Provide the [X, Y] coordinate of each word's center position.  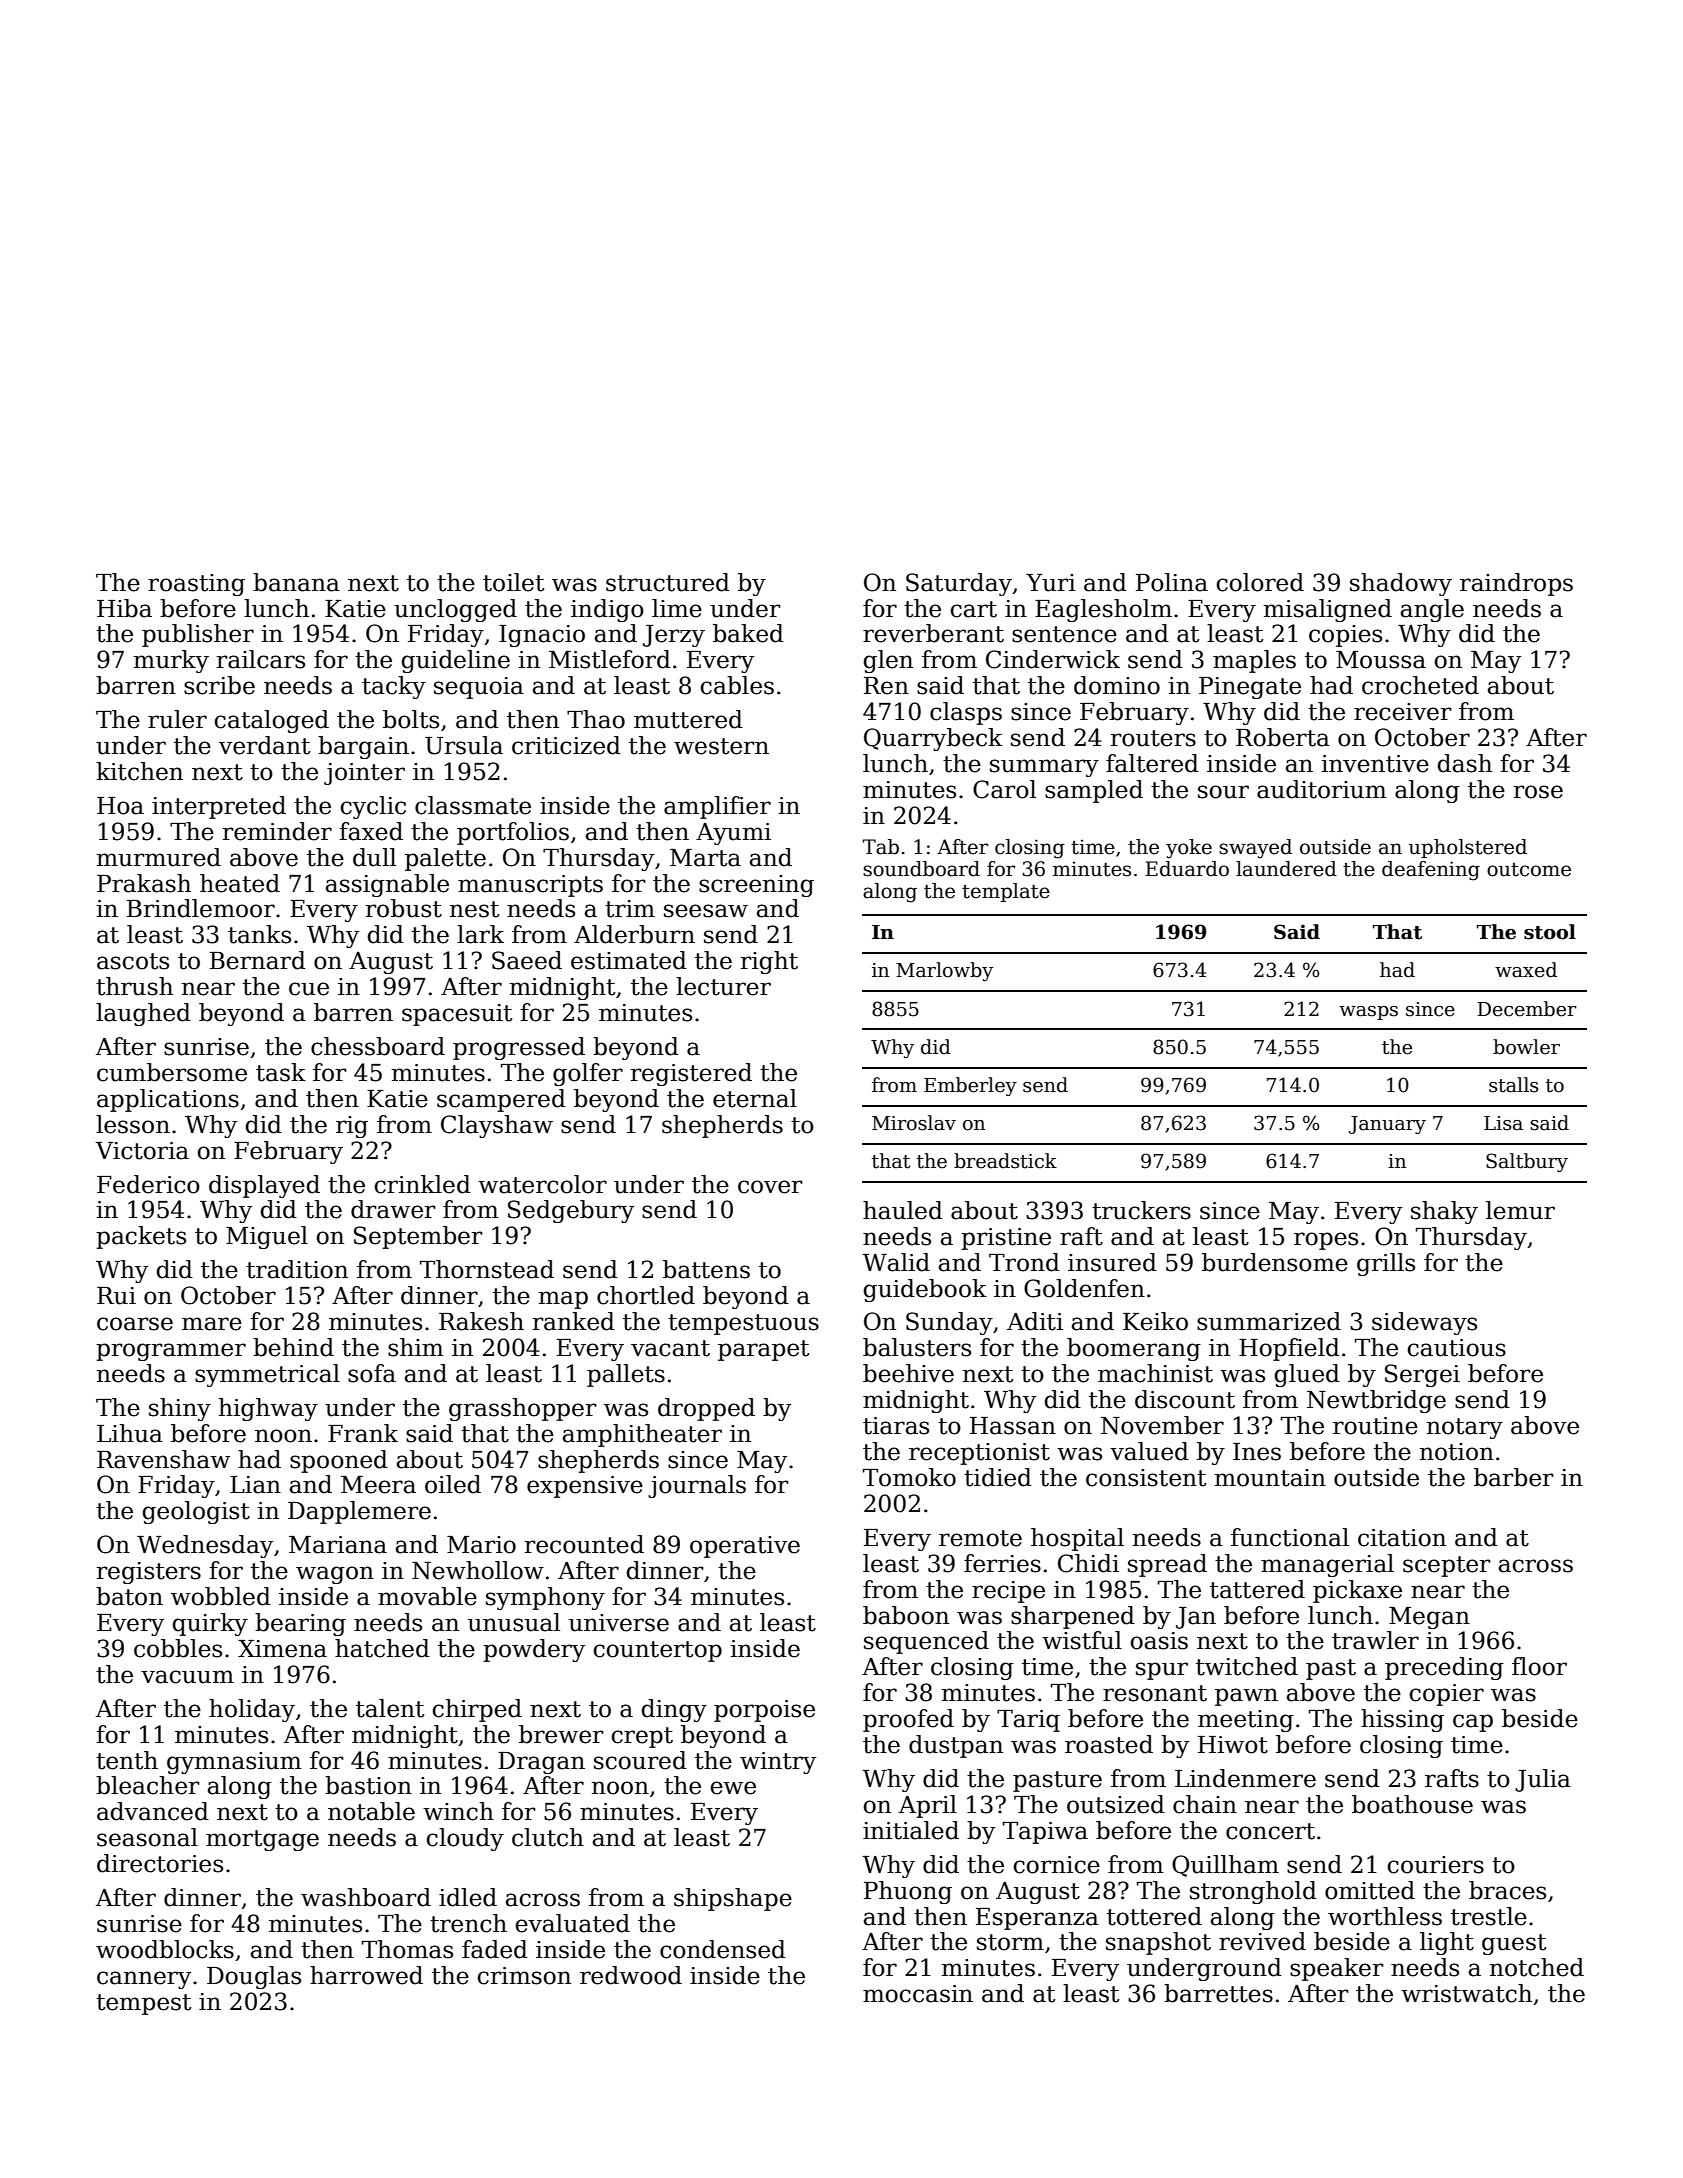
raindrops [1516, 584]
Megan [1429, 1618]
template [1006, 892]
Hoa [120, 806]
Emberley [970, 1086]
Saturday [959, 584]
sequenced [926, 1642]
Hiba [124, 608]
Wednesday [205, 1546]
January [1387, 1125]
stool [1550, 932]
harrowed [366, 1975]
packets [141, 1237]
